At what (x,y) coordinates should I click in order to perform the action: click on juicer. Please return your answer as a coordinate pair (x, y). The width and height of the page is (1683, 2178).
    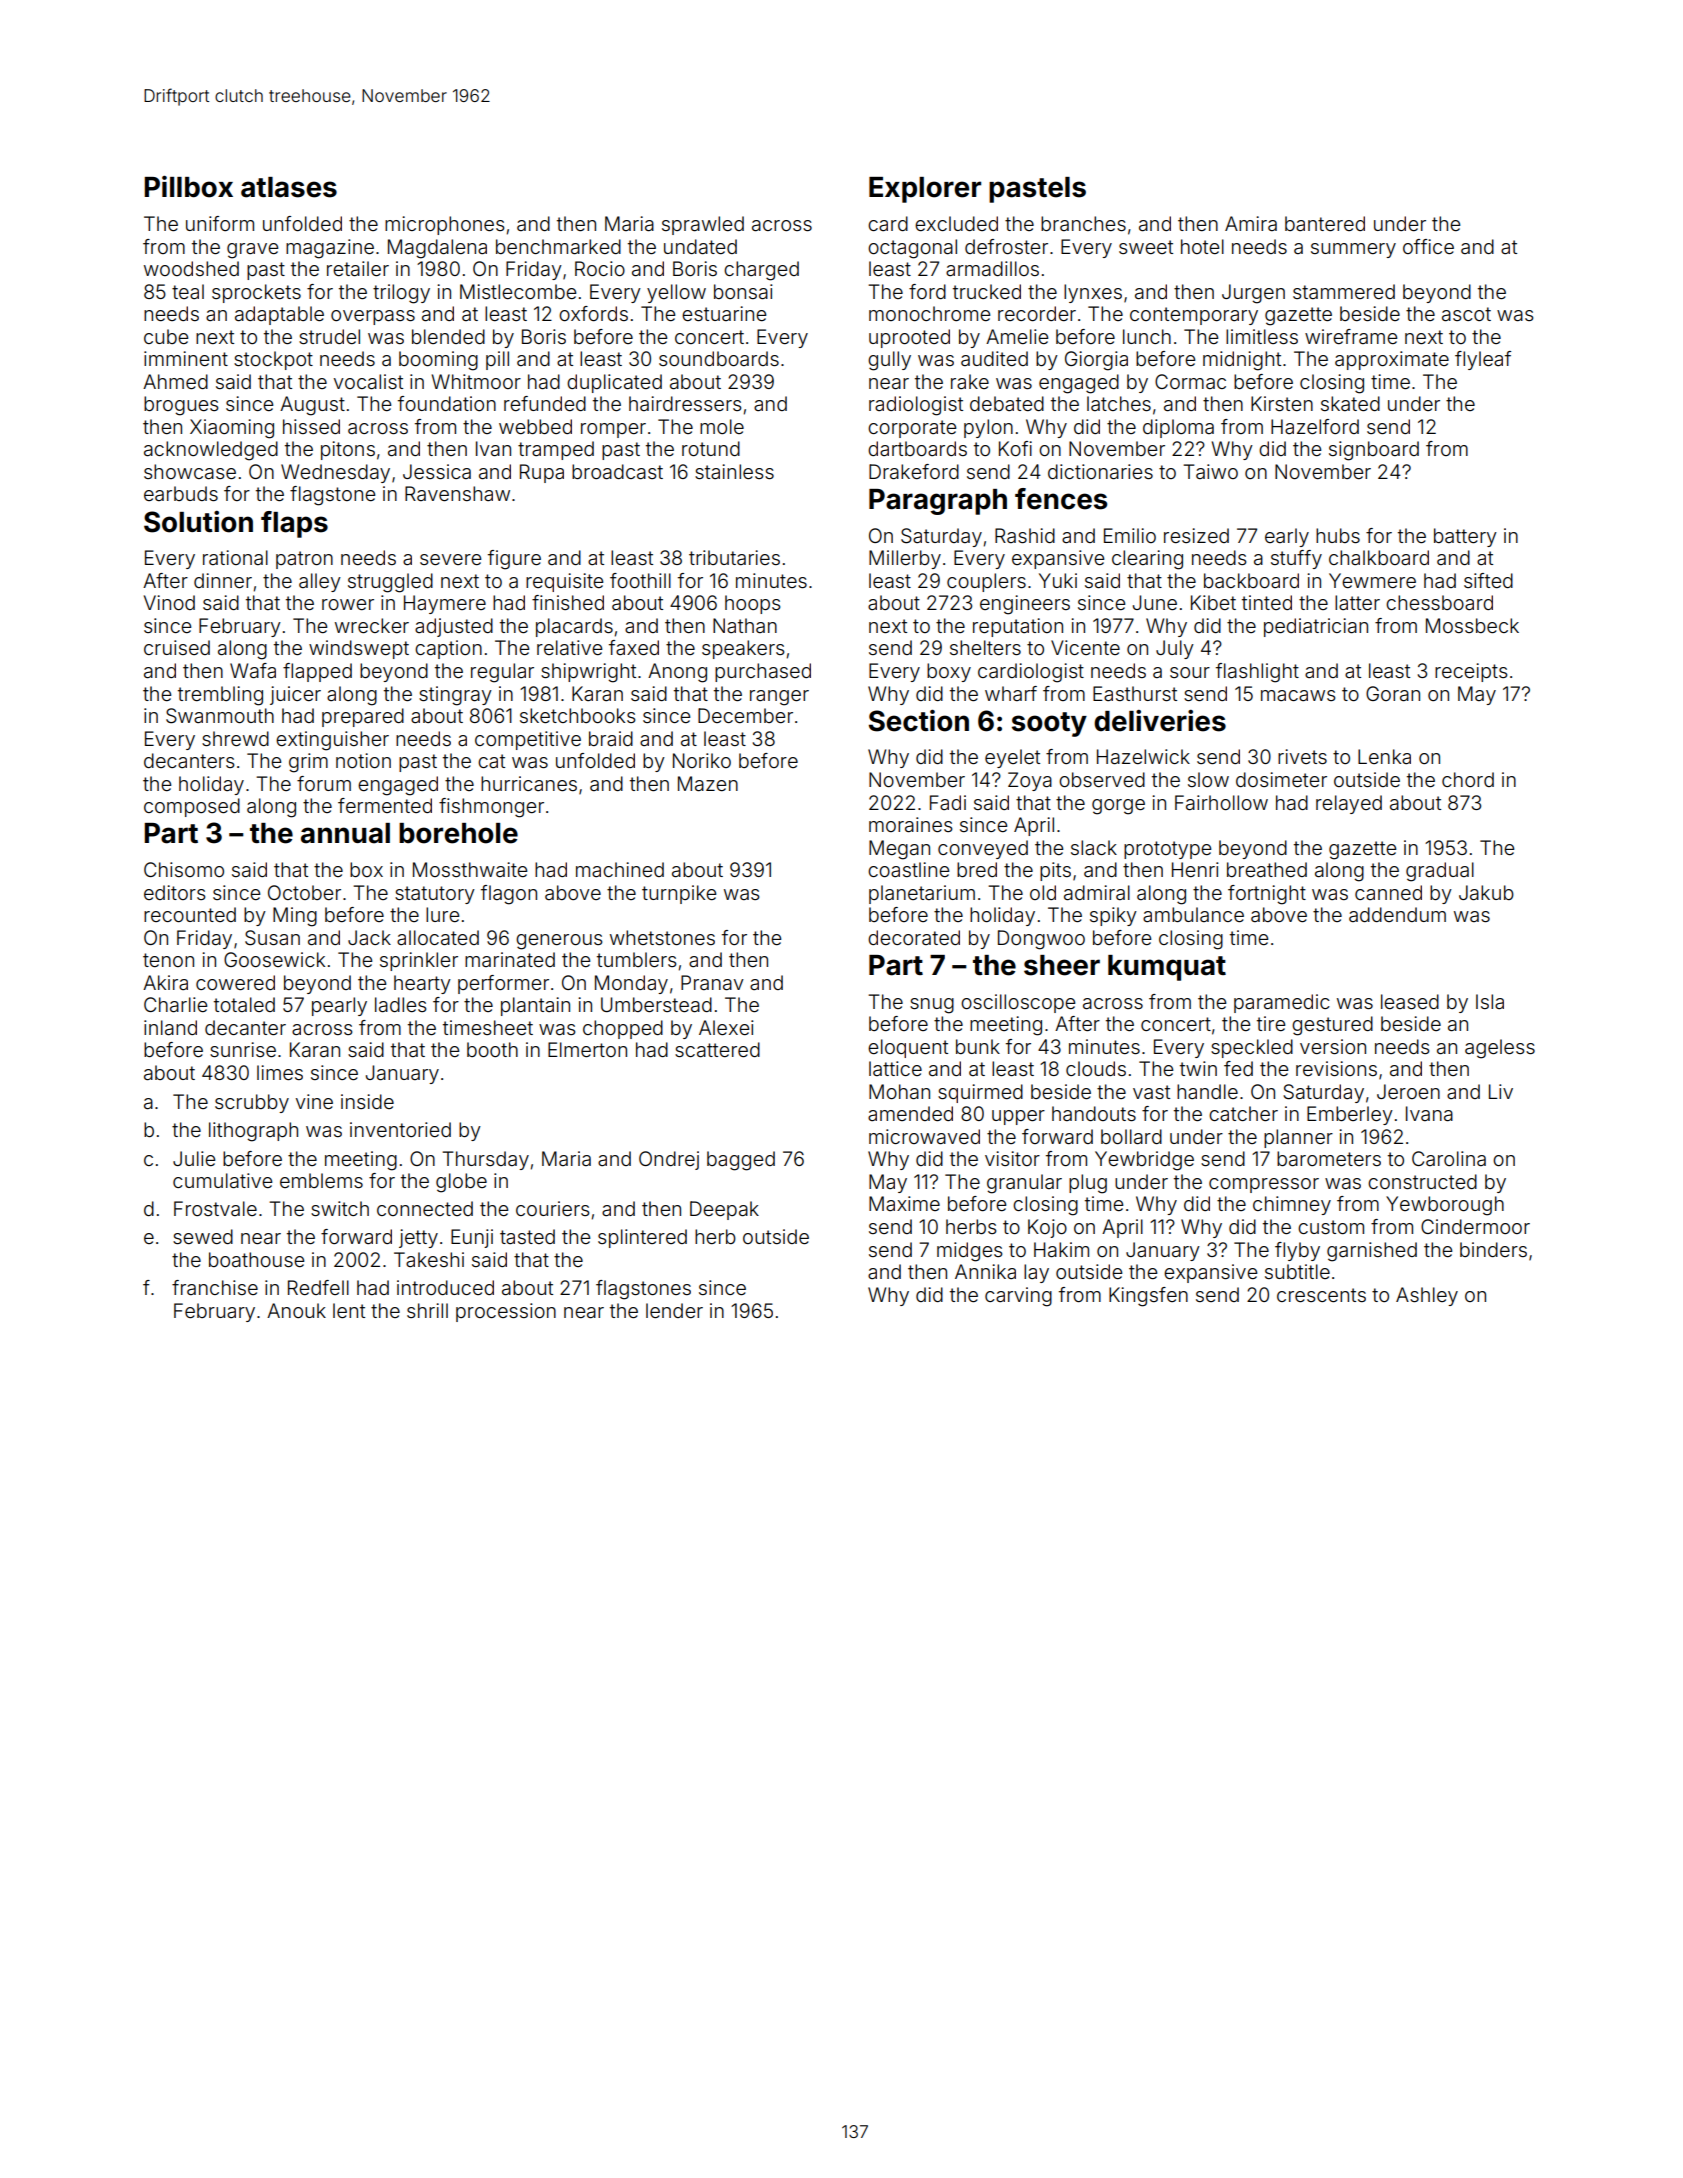
    Looking at the image, I should click on (295, 695).
